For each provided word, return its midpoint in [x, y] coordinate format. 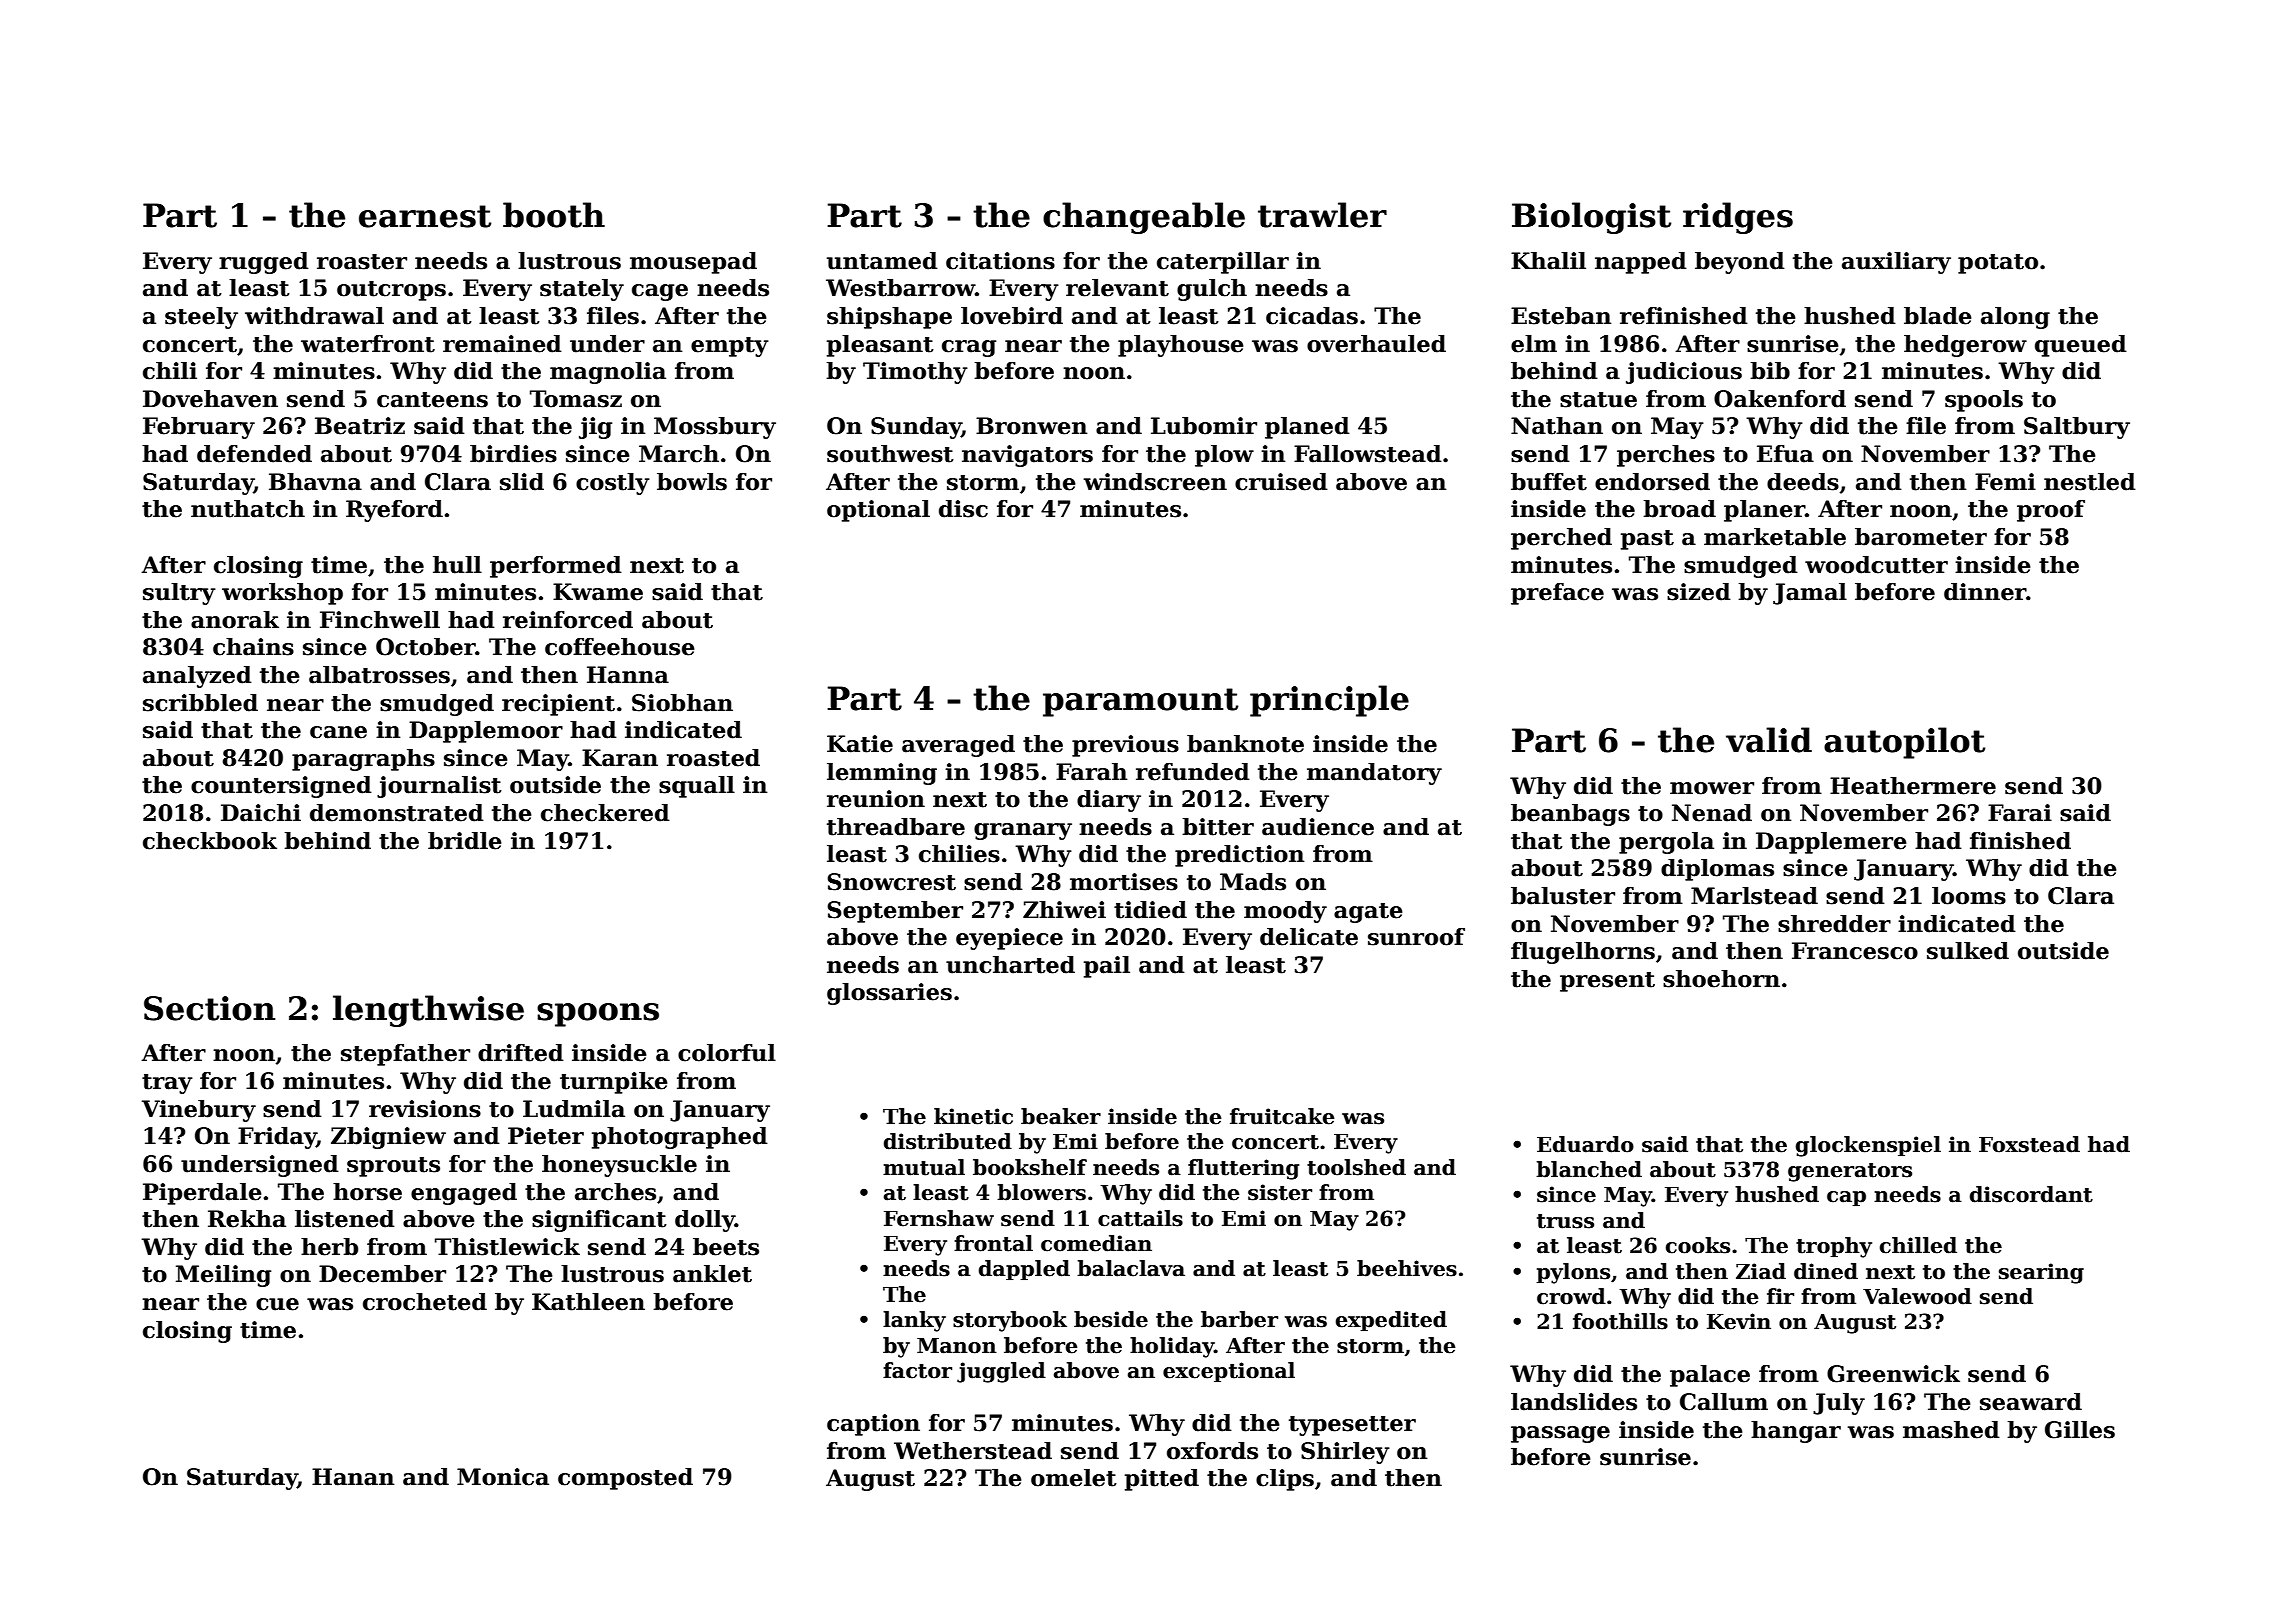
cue [277, 1304]
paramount [1140, 702]
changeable [1144, 218]
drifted [521, 1053]
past [1647, 540]
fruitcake [1282, 1116]
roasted [713, 758]
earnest [425, 216]
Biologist [1591, 218]
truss [1565, 1221]
